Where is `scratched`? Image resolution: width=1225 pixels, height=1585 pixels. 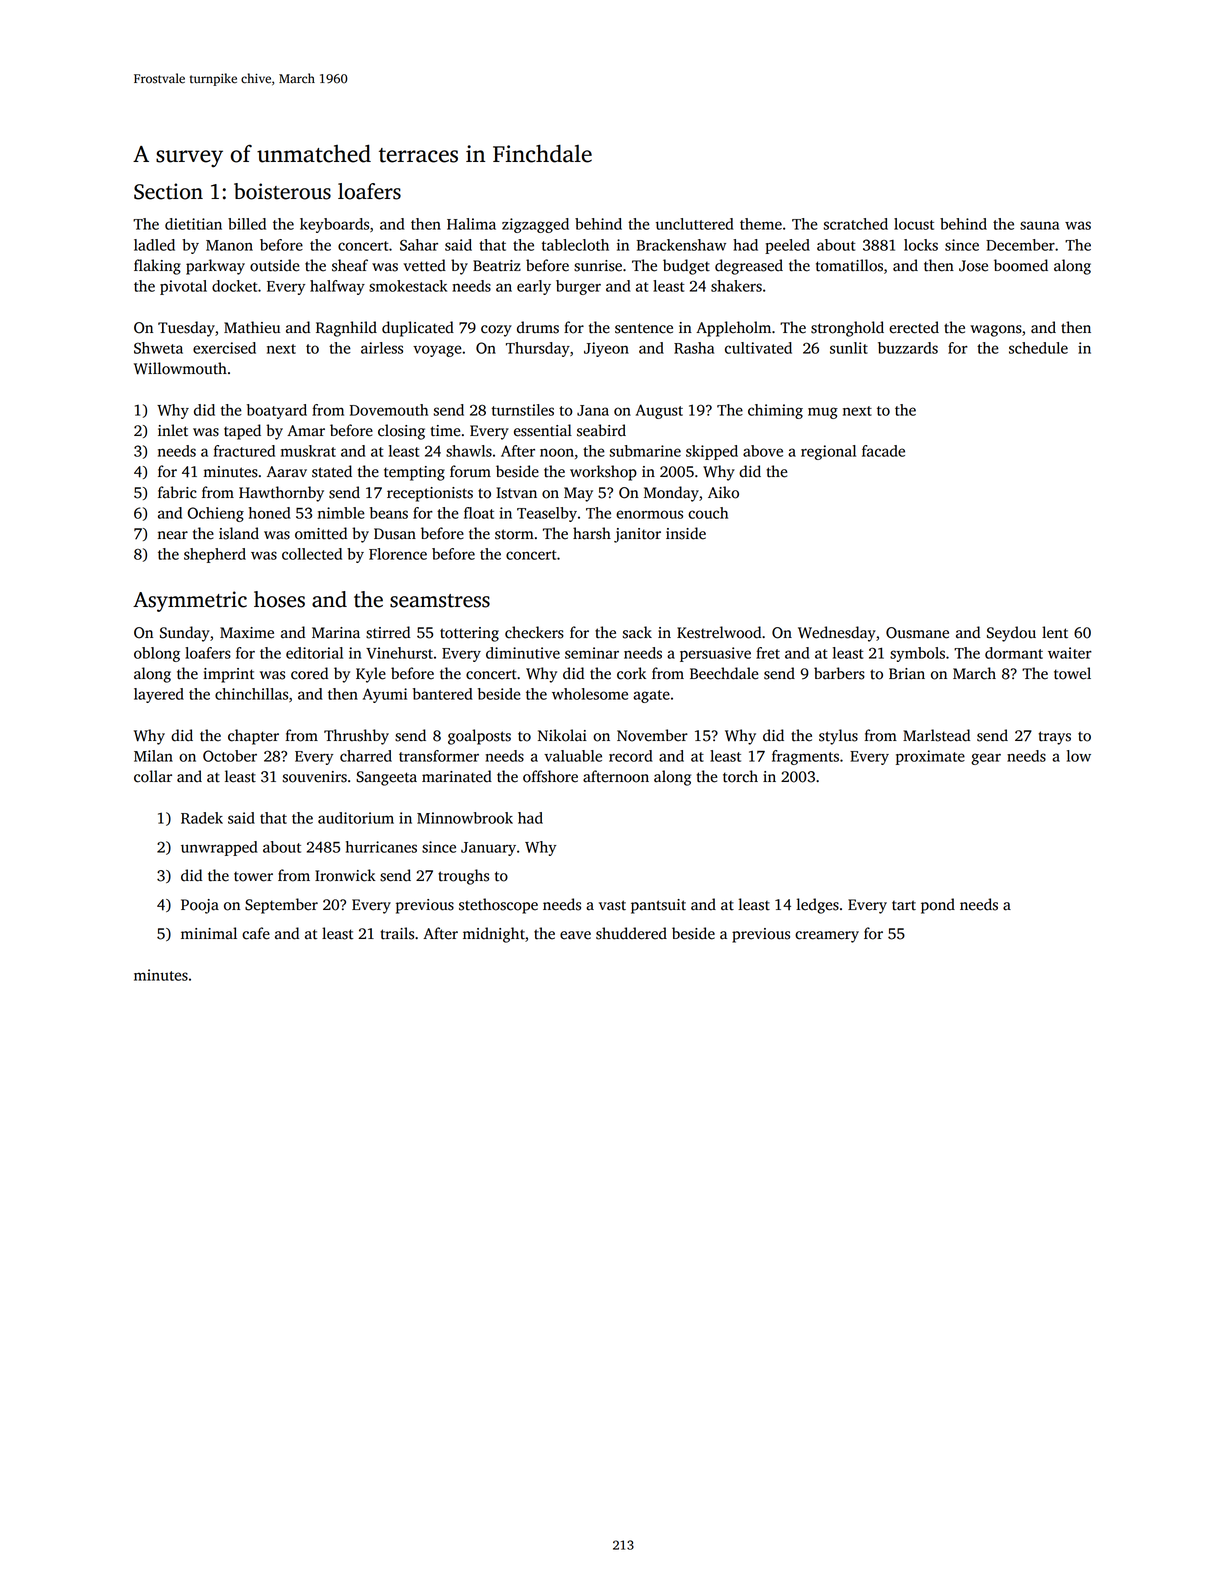
scratched is located at coordinates (856, 224).
